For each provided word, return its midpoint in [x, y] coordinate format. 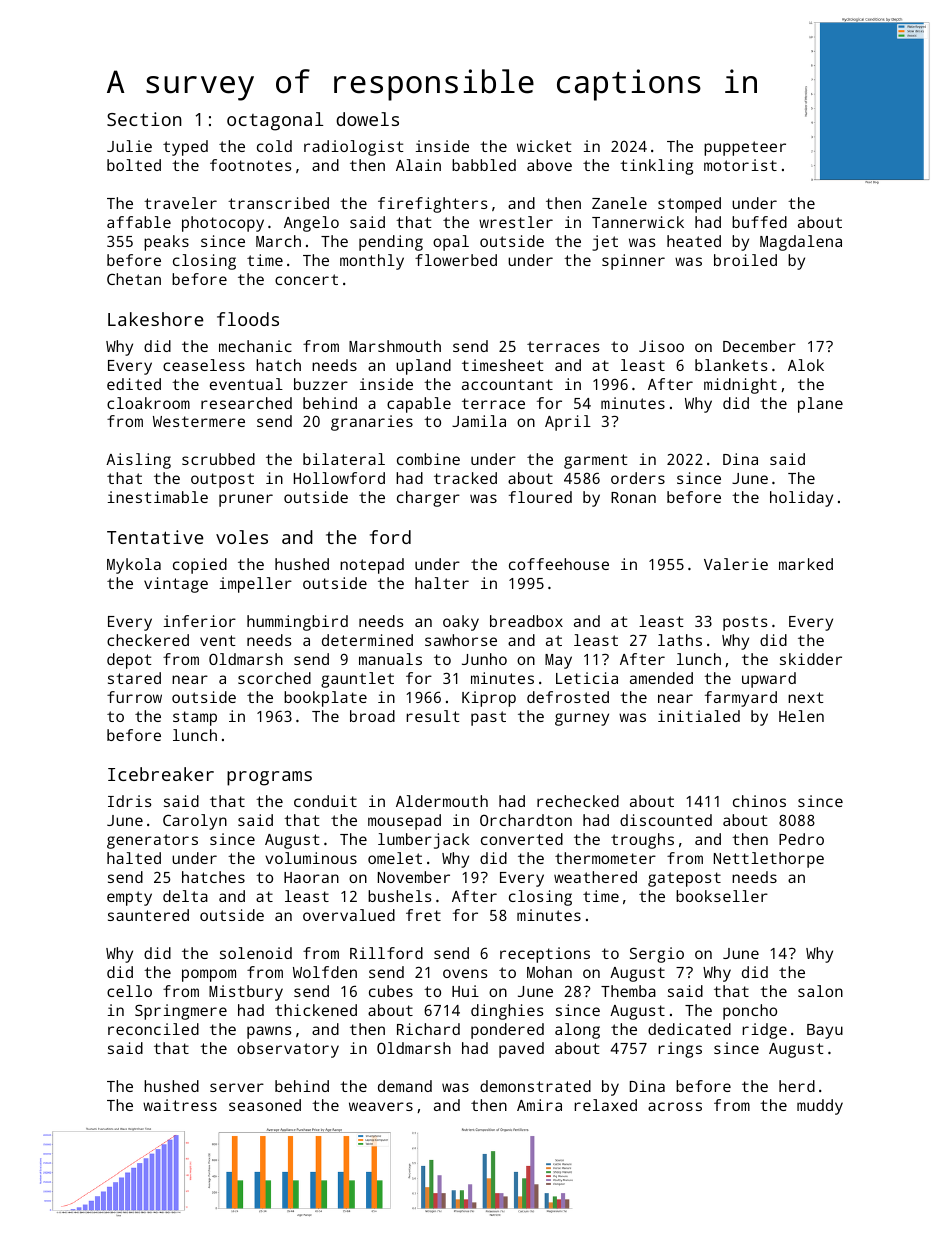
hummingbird [297, 623]
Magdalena [801, 243]
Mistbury [246, 993]
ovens [465, 973]
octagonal [275, 121]
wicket [544, 146]
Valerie [736, 564]
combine [428, 459]
